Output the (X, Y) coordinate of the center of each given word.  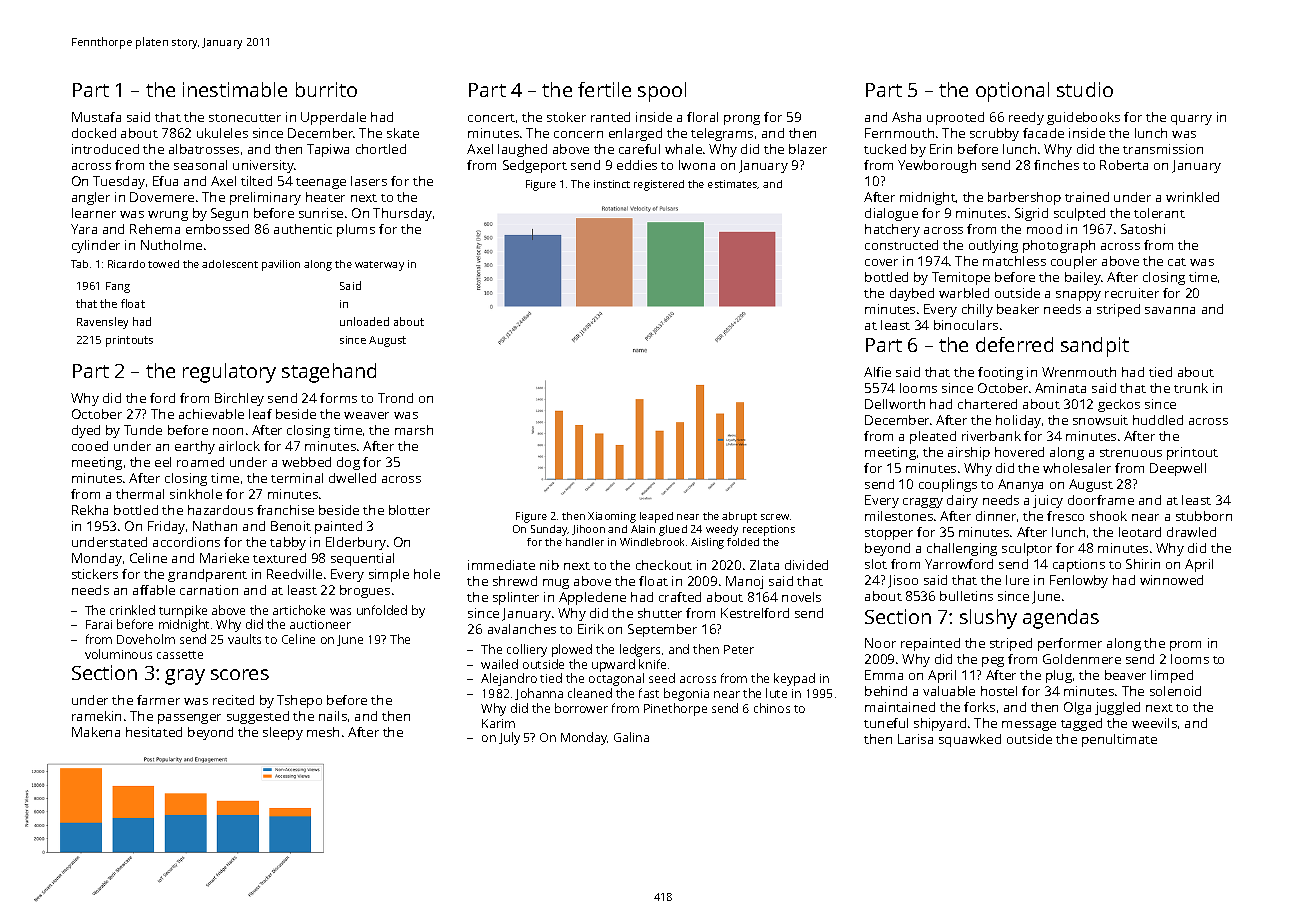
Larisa (915, 739)
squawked (970, 740)
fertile (604, 89)
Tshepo (299, 701)
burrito (326, 89)
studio (1085, 89)
